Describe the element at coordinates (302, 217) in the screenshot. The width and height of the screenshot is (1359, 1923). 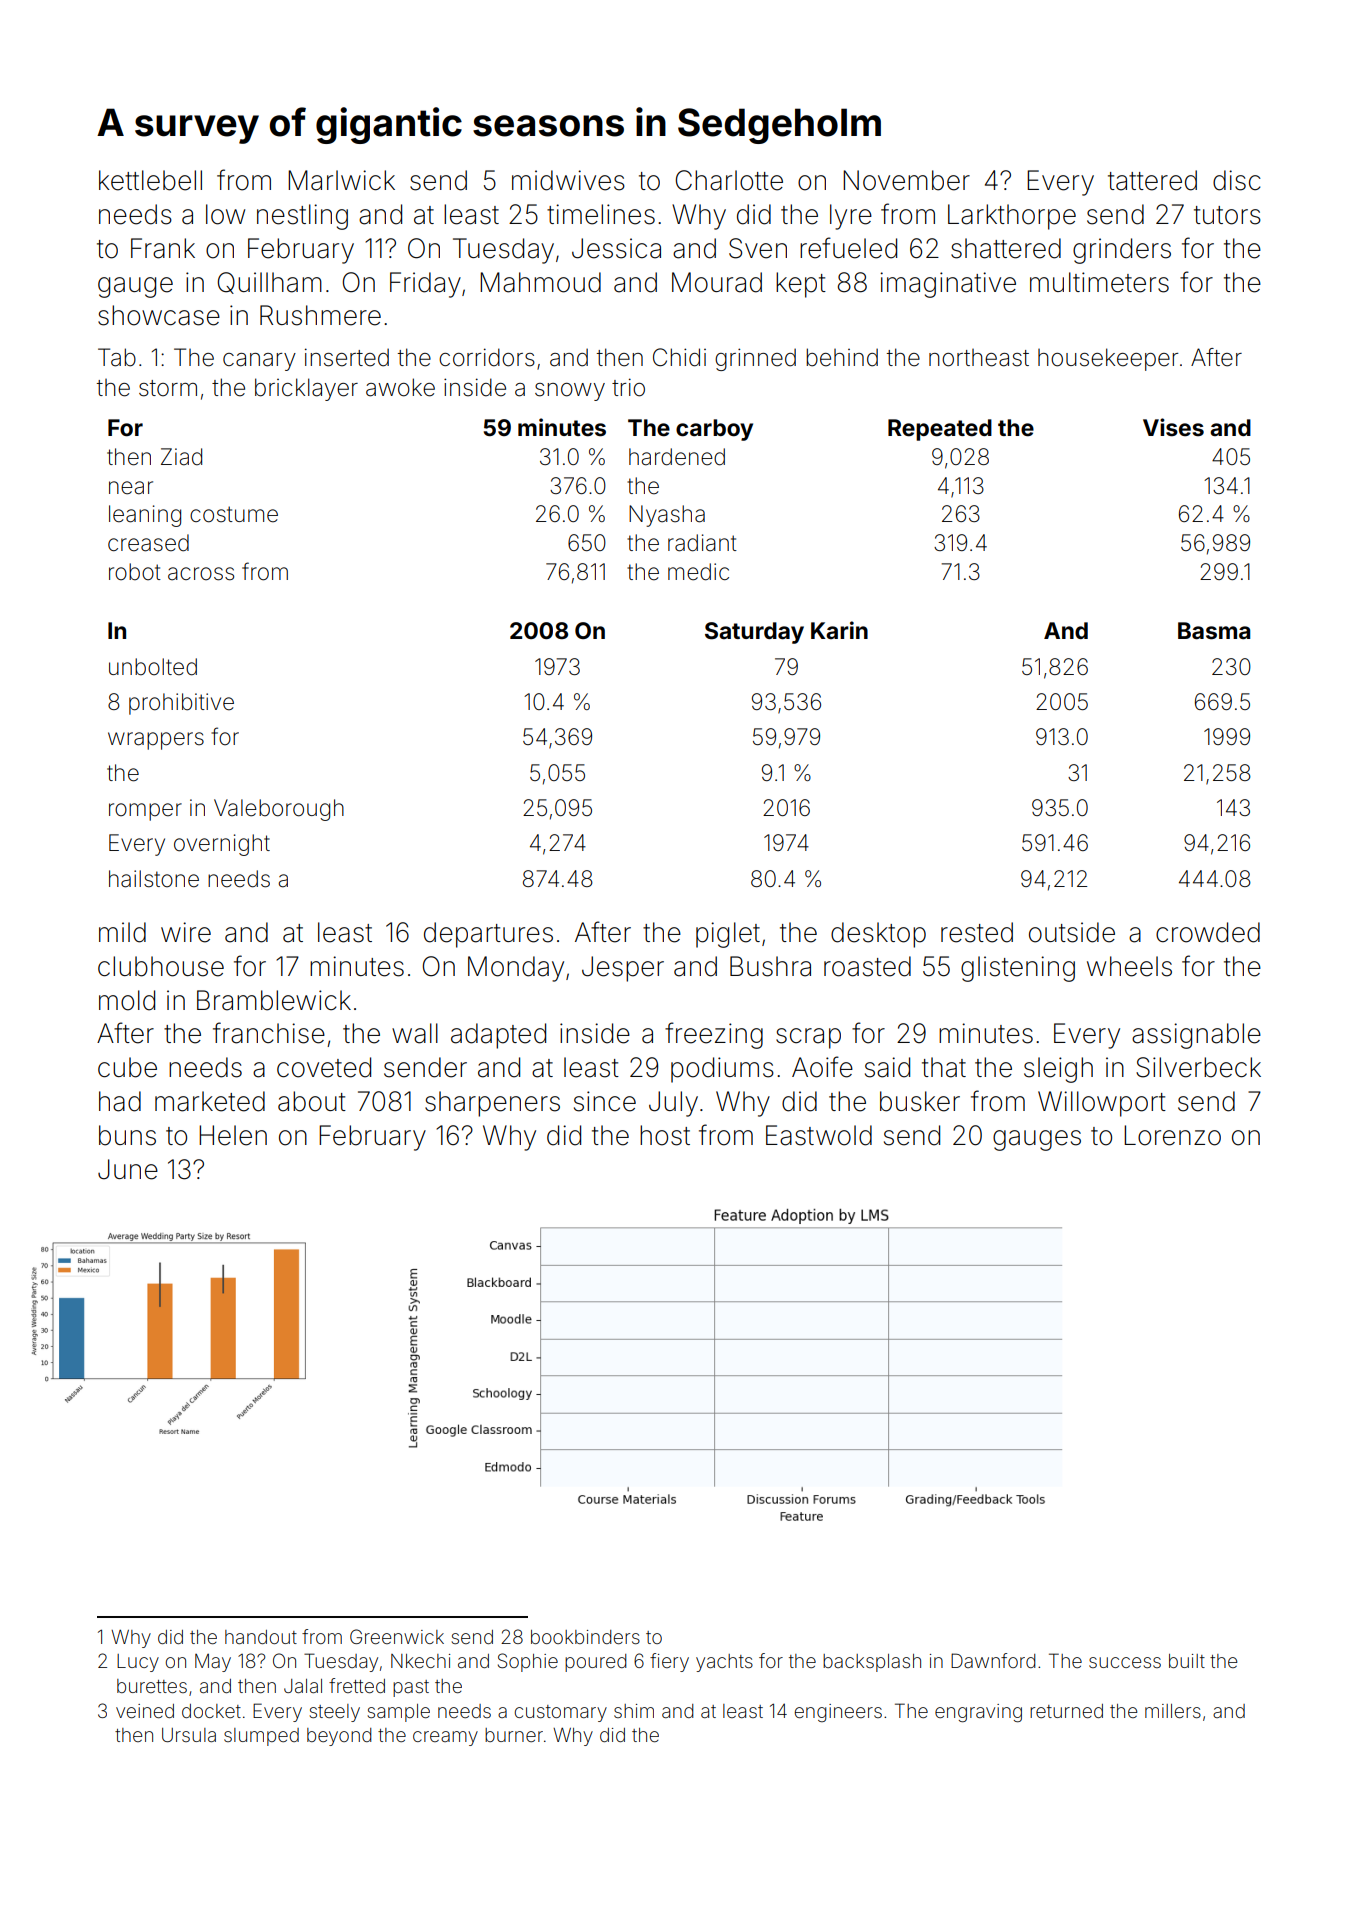
I see `nestling` at that location.
